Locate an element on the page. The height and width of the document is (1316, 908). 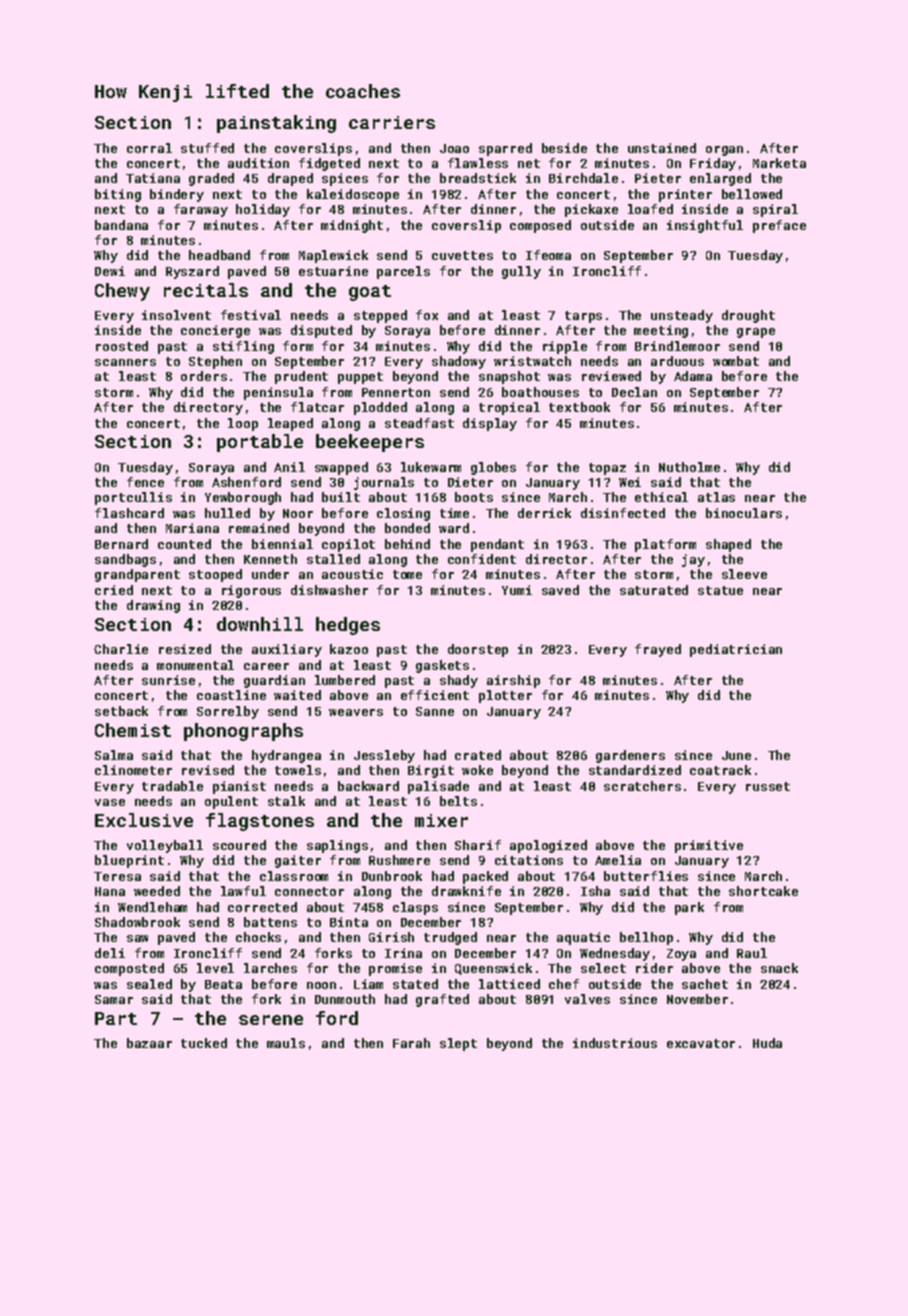
Queenswick is located at coordinates (493, 969).
